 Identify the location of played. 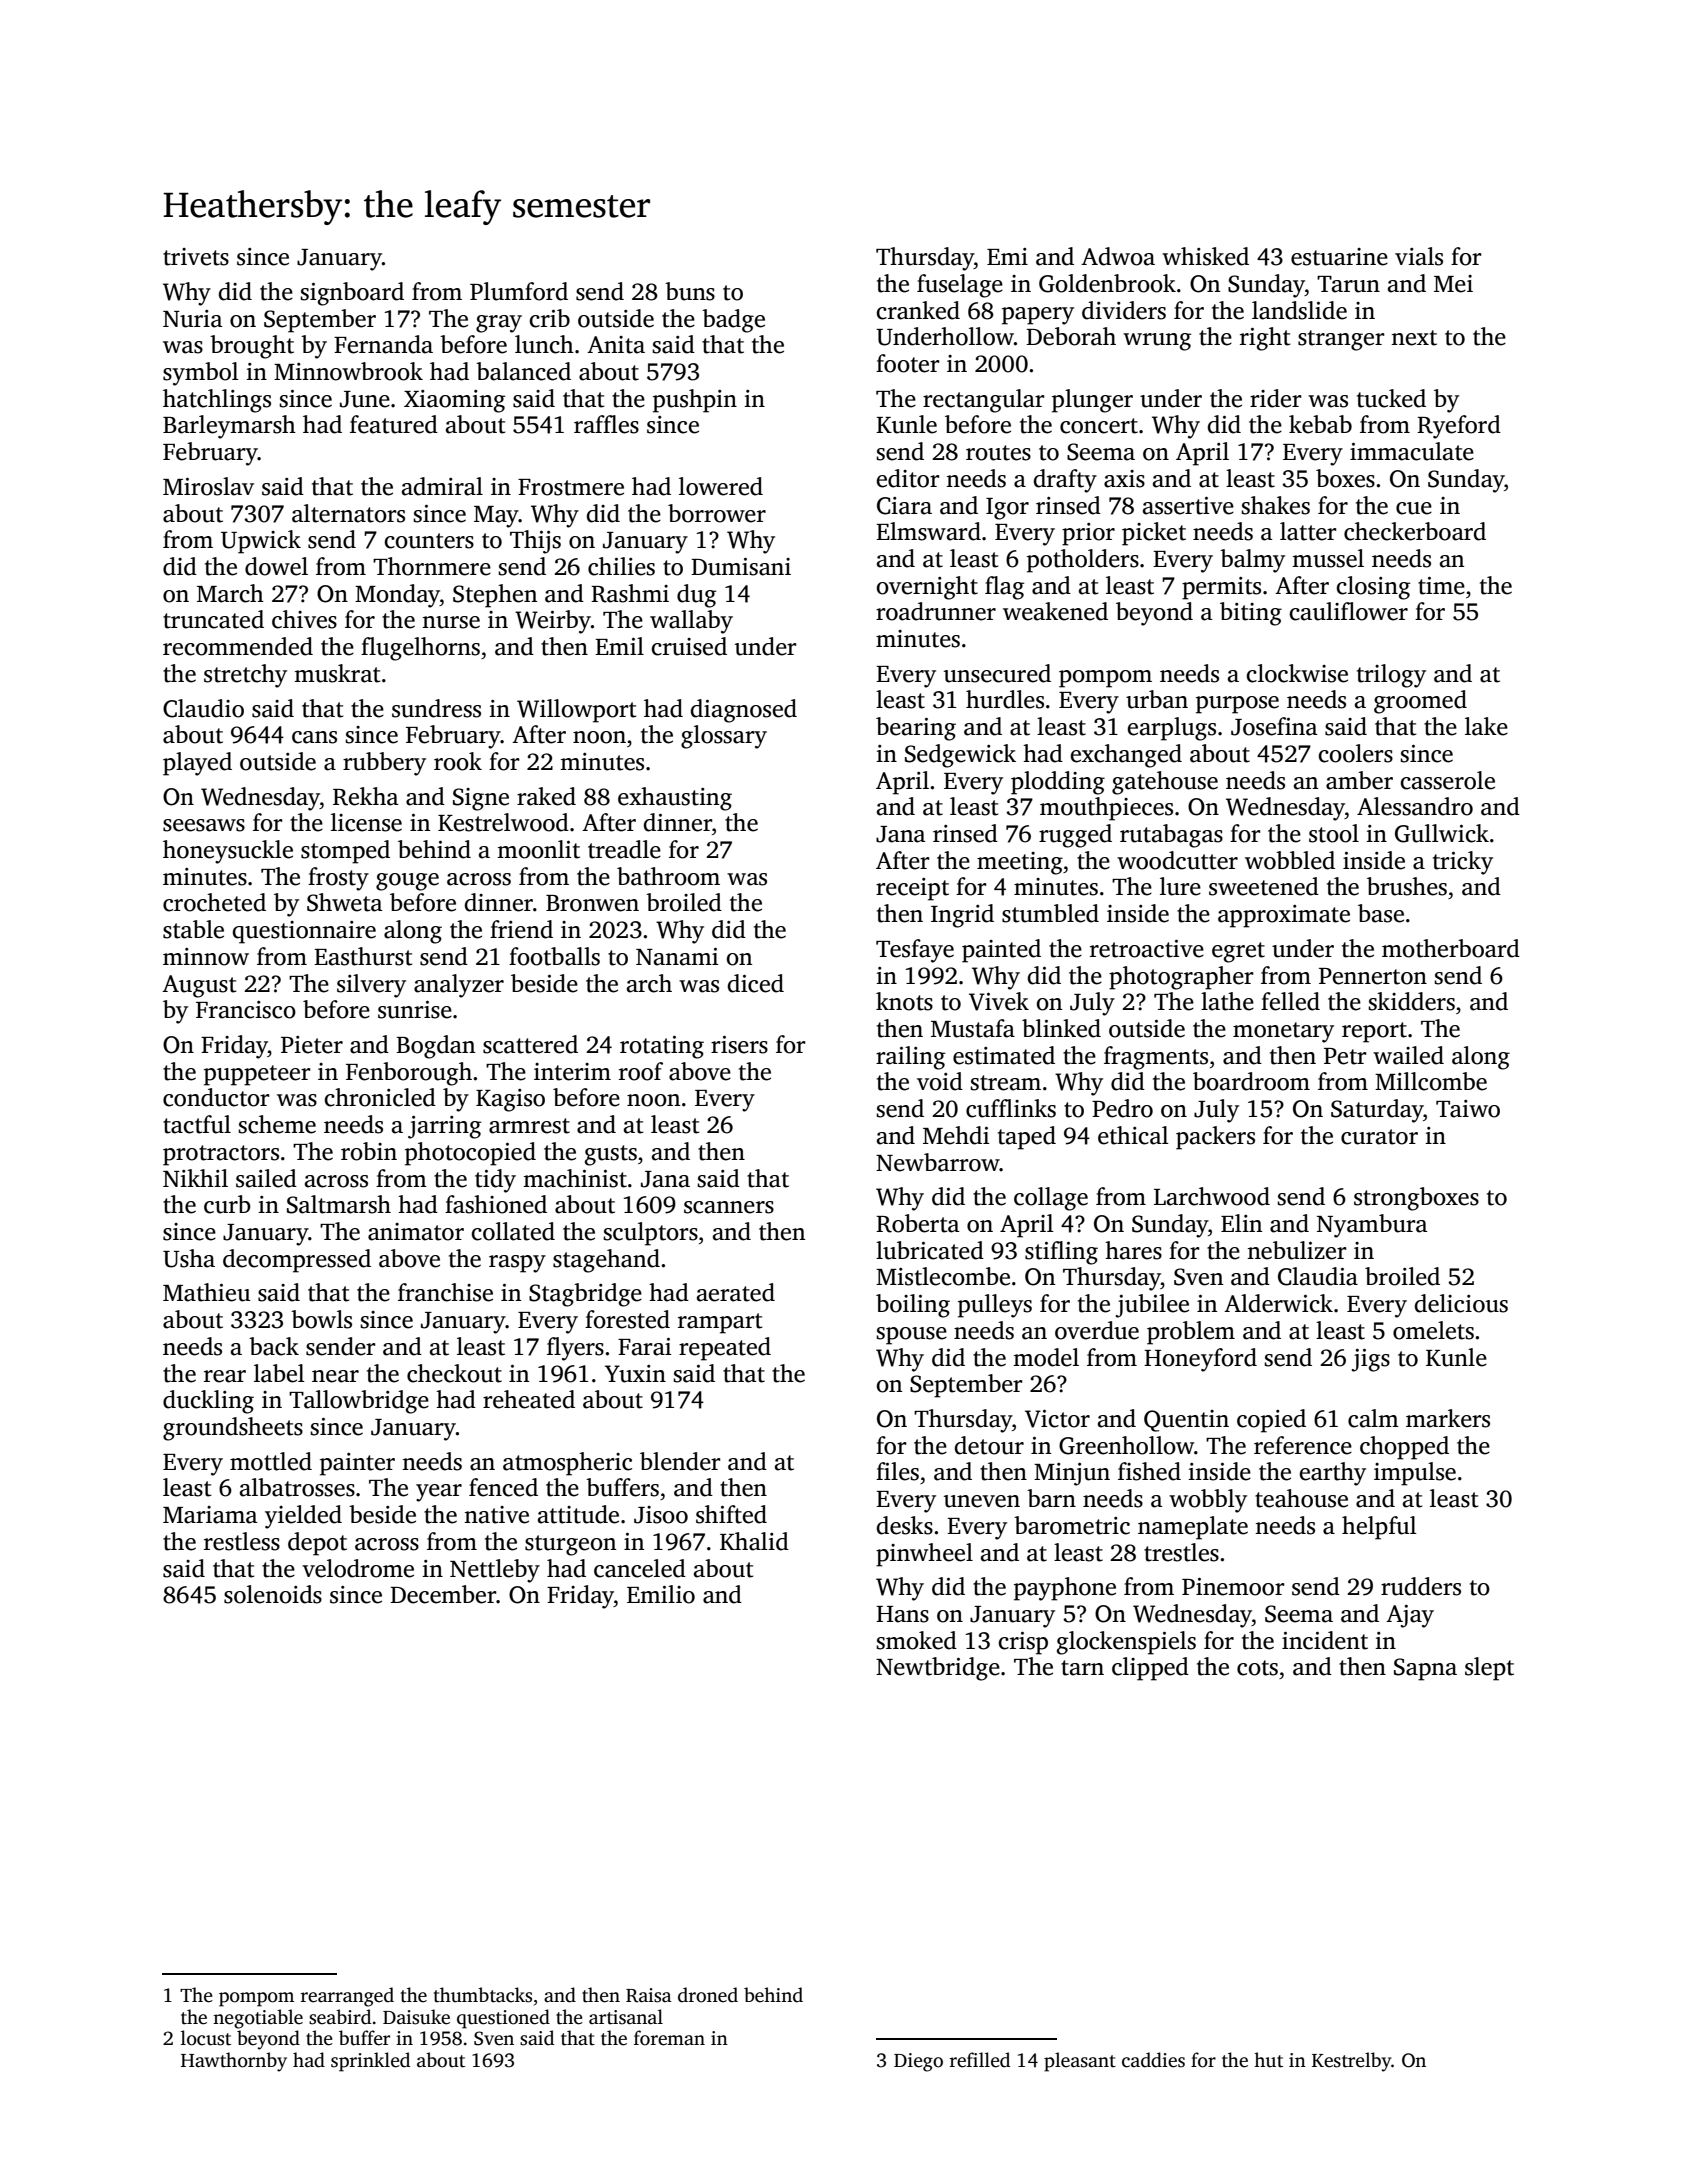
(197, 764).
